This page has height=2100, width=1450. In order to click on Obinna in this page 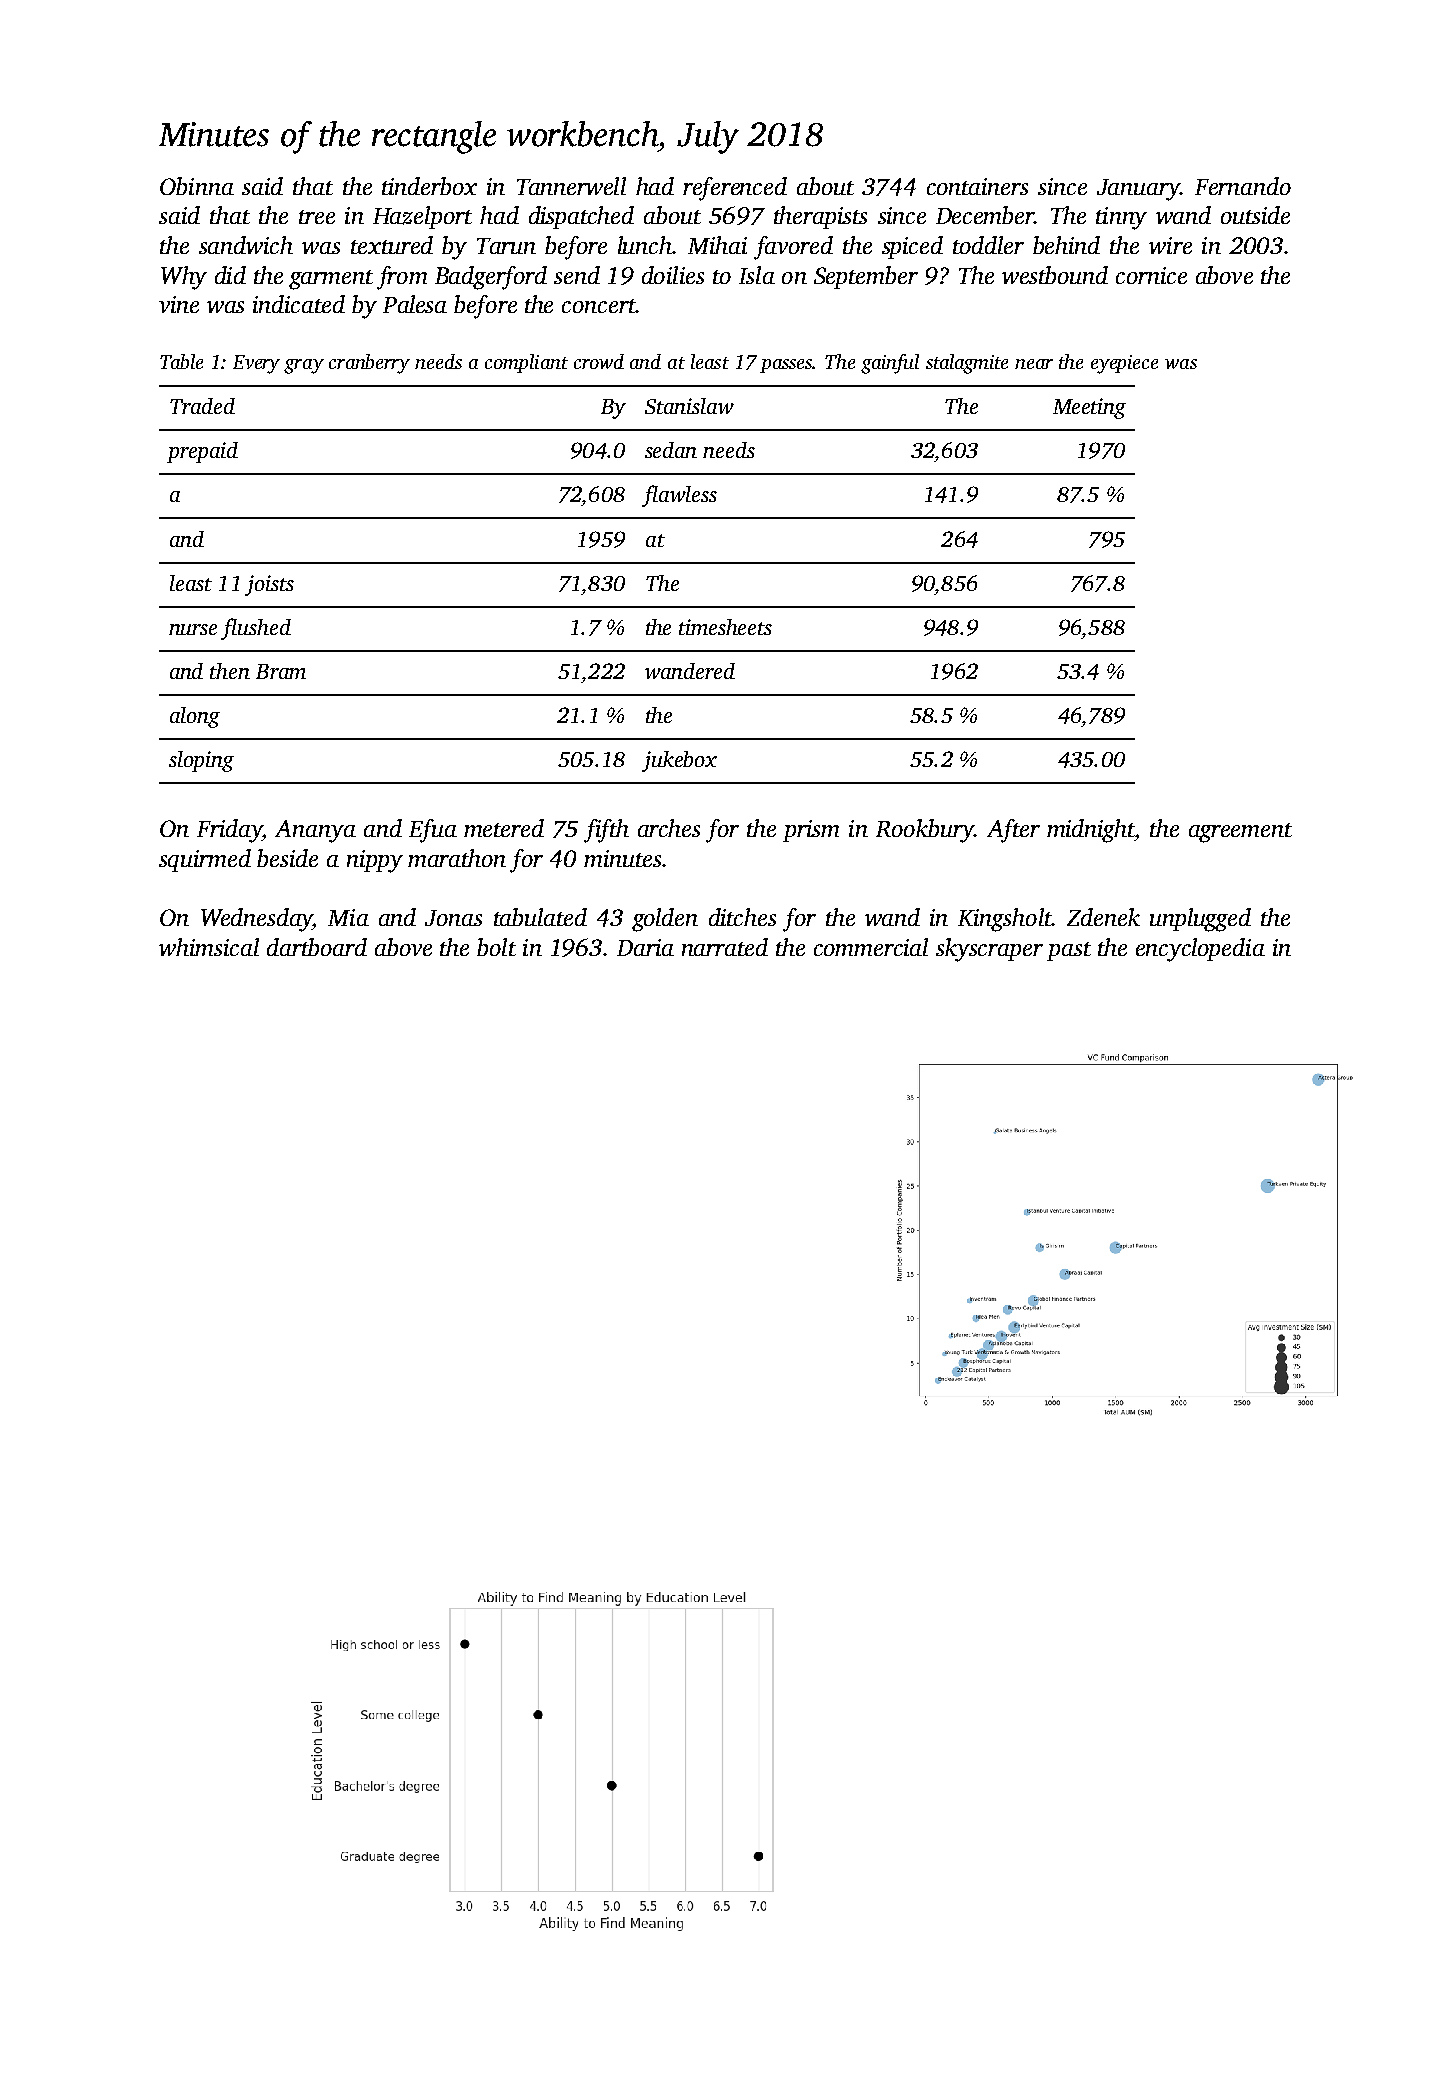, I will do `click(197, 186)`.
